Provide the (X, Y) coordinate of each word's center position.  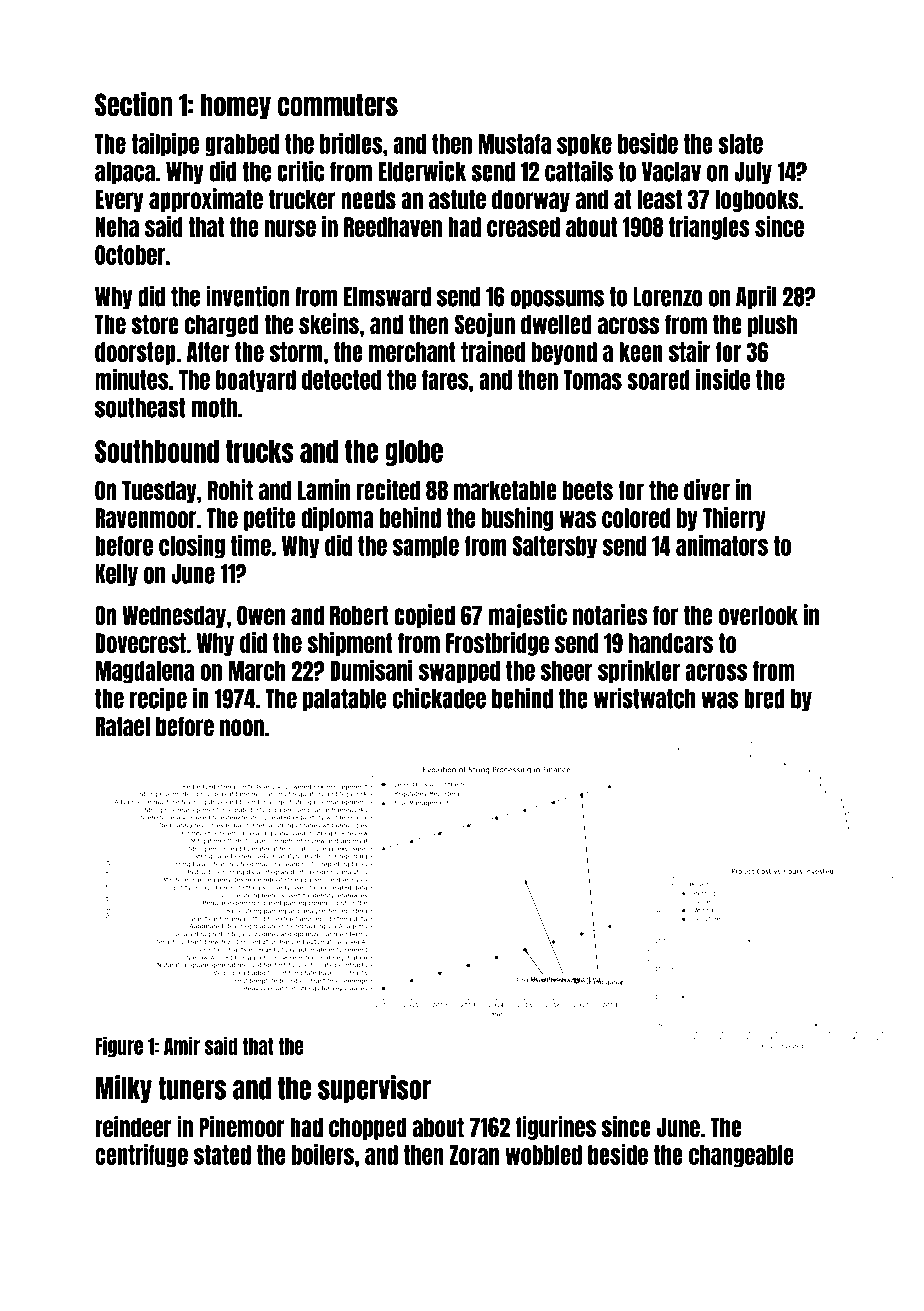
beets (588, 490)
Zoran (474, 1155)
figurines (556, 1128)
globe (414, 453)
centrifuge (141, 1156)
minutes (131, 379)
